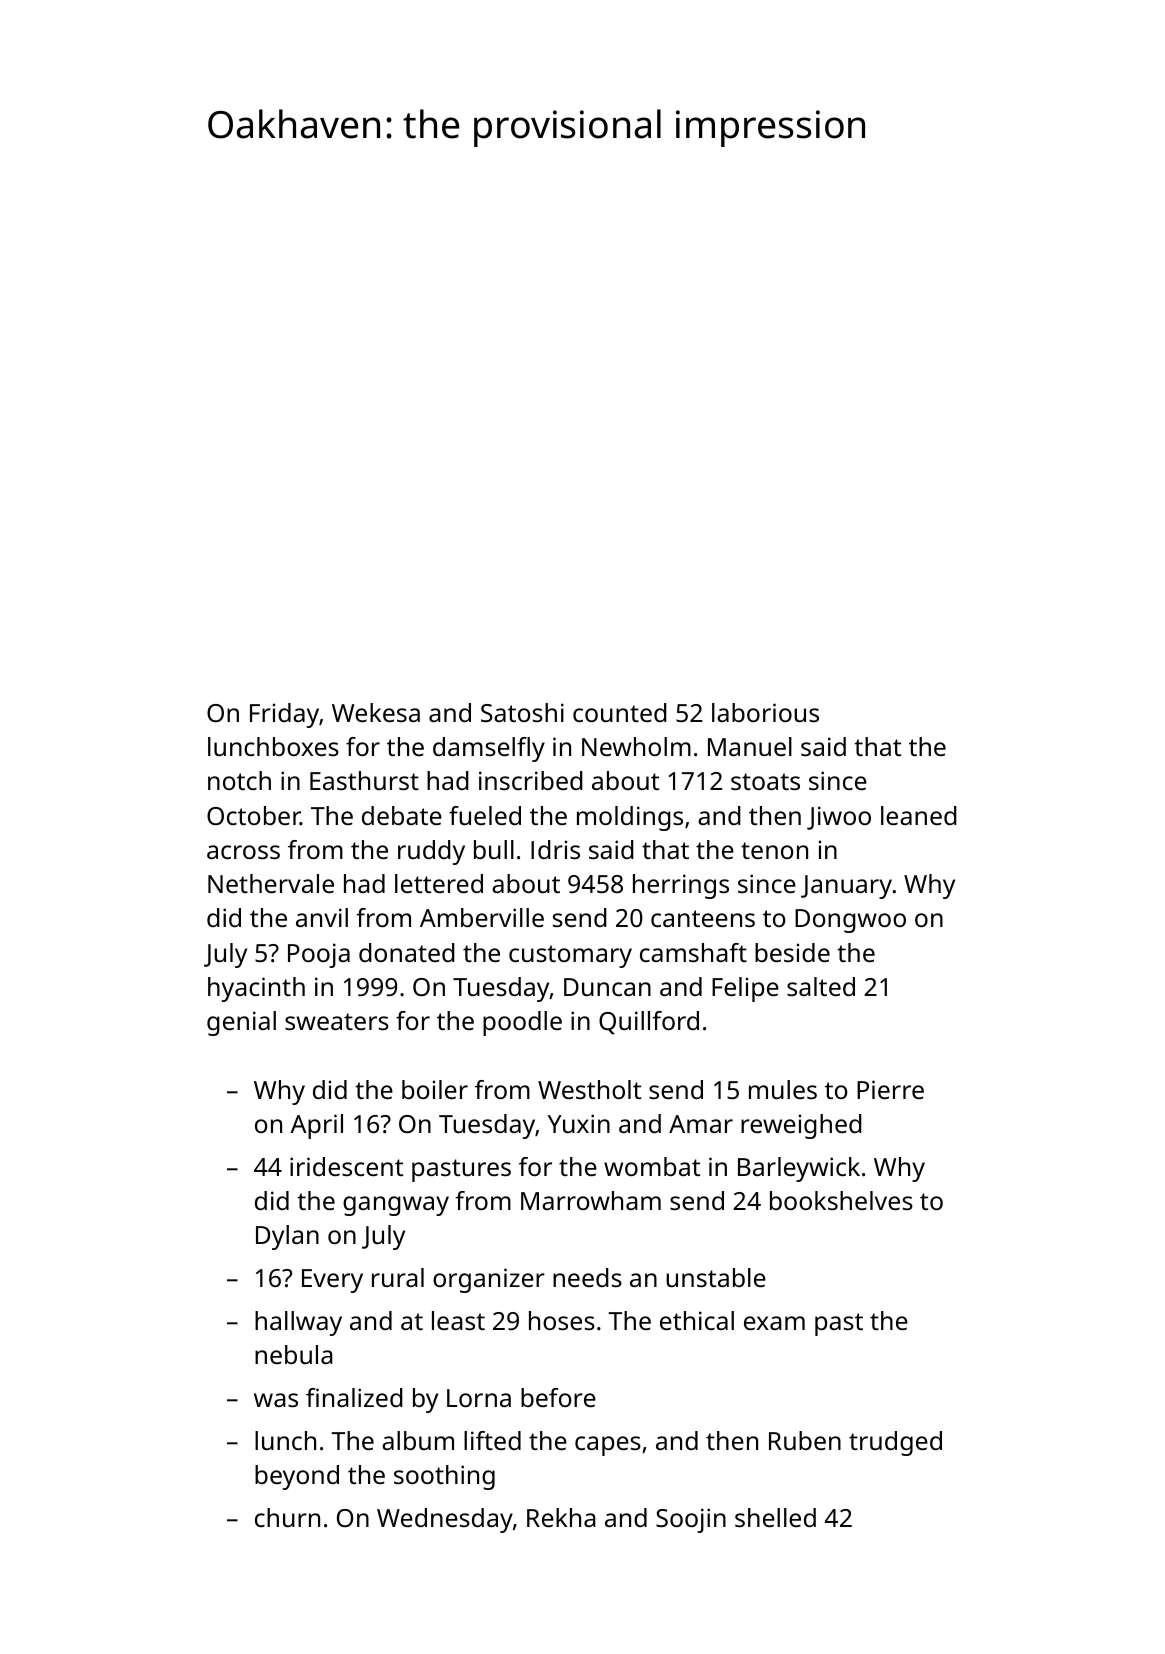 This screenshot has width=1165, height=1654. Describe the element at coordinates (890, 1089) in the screenshot. I see `Pierre` at that location.
